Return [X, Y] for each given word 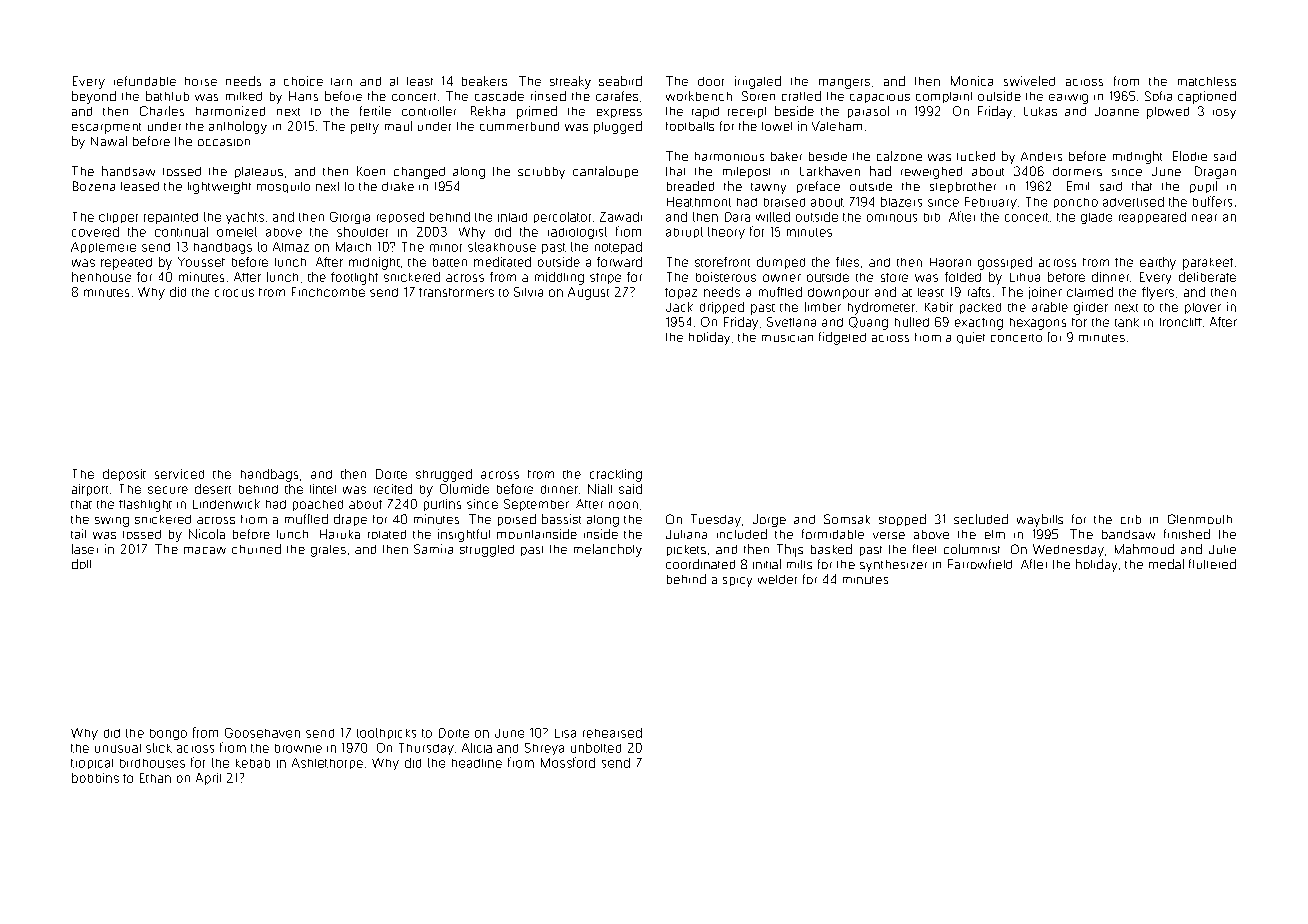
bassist [561, 519]
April [208, 779]
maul [398, 126]
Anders [1041, 156]
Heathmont [699, 202]
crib [1131, 519]
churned [256, 549]
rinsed [548, 96]
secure [168, 490]
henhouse [101, 277]
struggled [487, 551]
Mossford [568, 762]
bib [932, 217]
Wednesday [1068, 550]
